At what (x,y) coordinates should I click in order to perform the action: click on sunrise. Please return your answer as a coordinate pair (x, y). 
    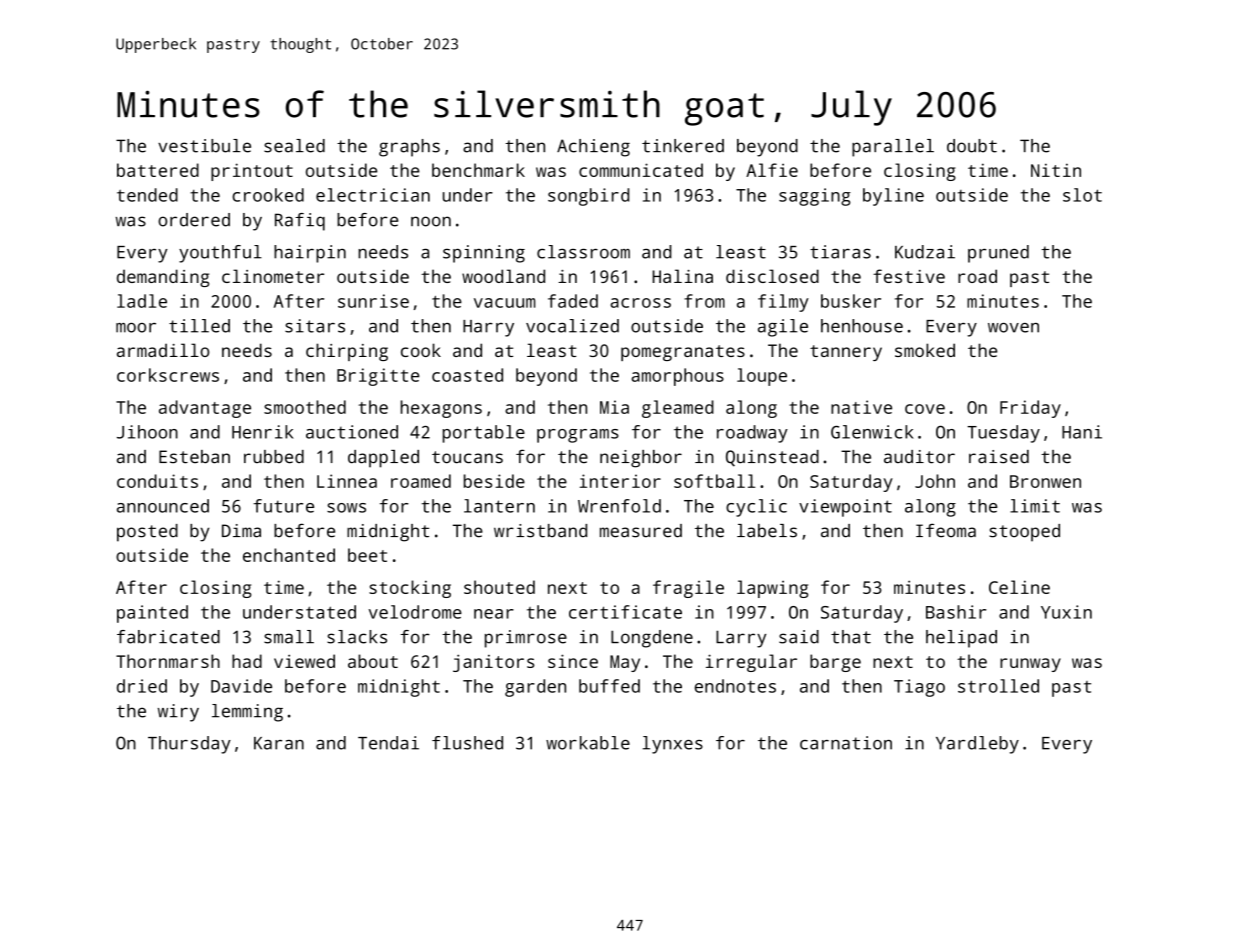
    Looking at the image, I should click on (373, 301).
